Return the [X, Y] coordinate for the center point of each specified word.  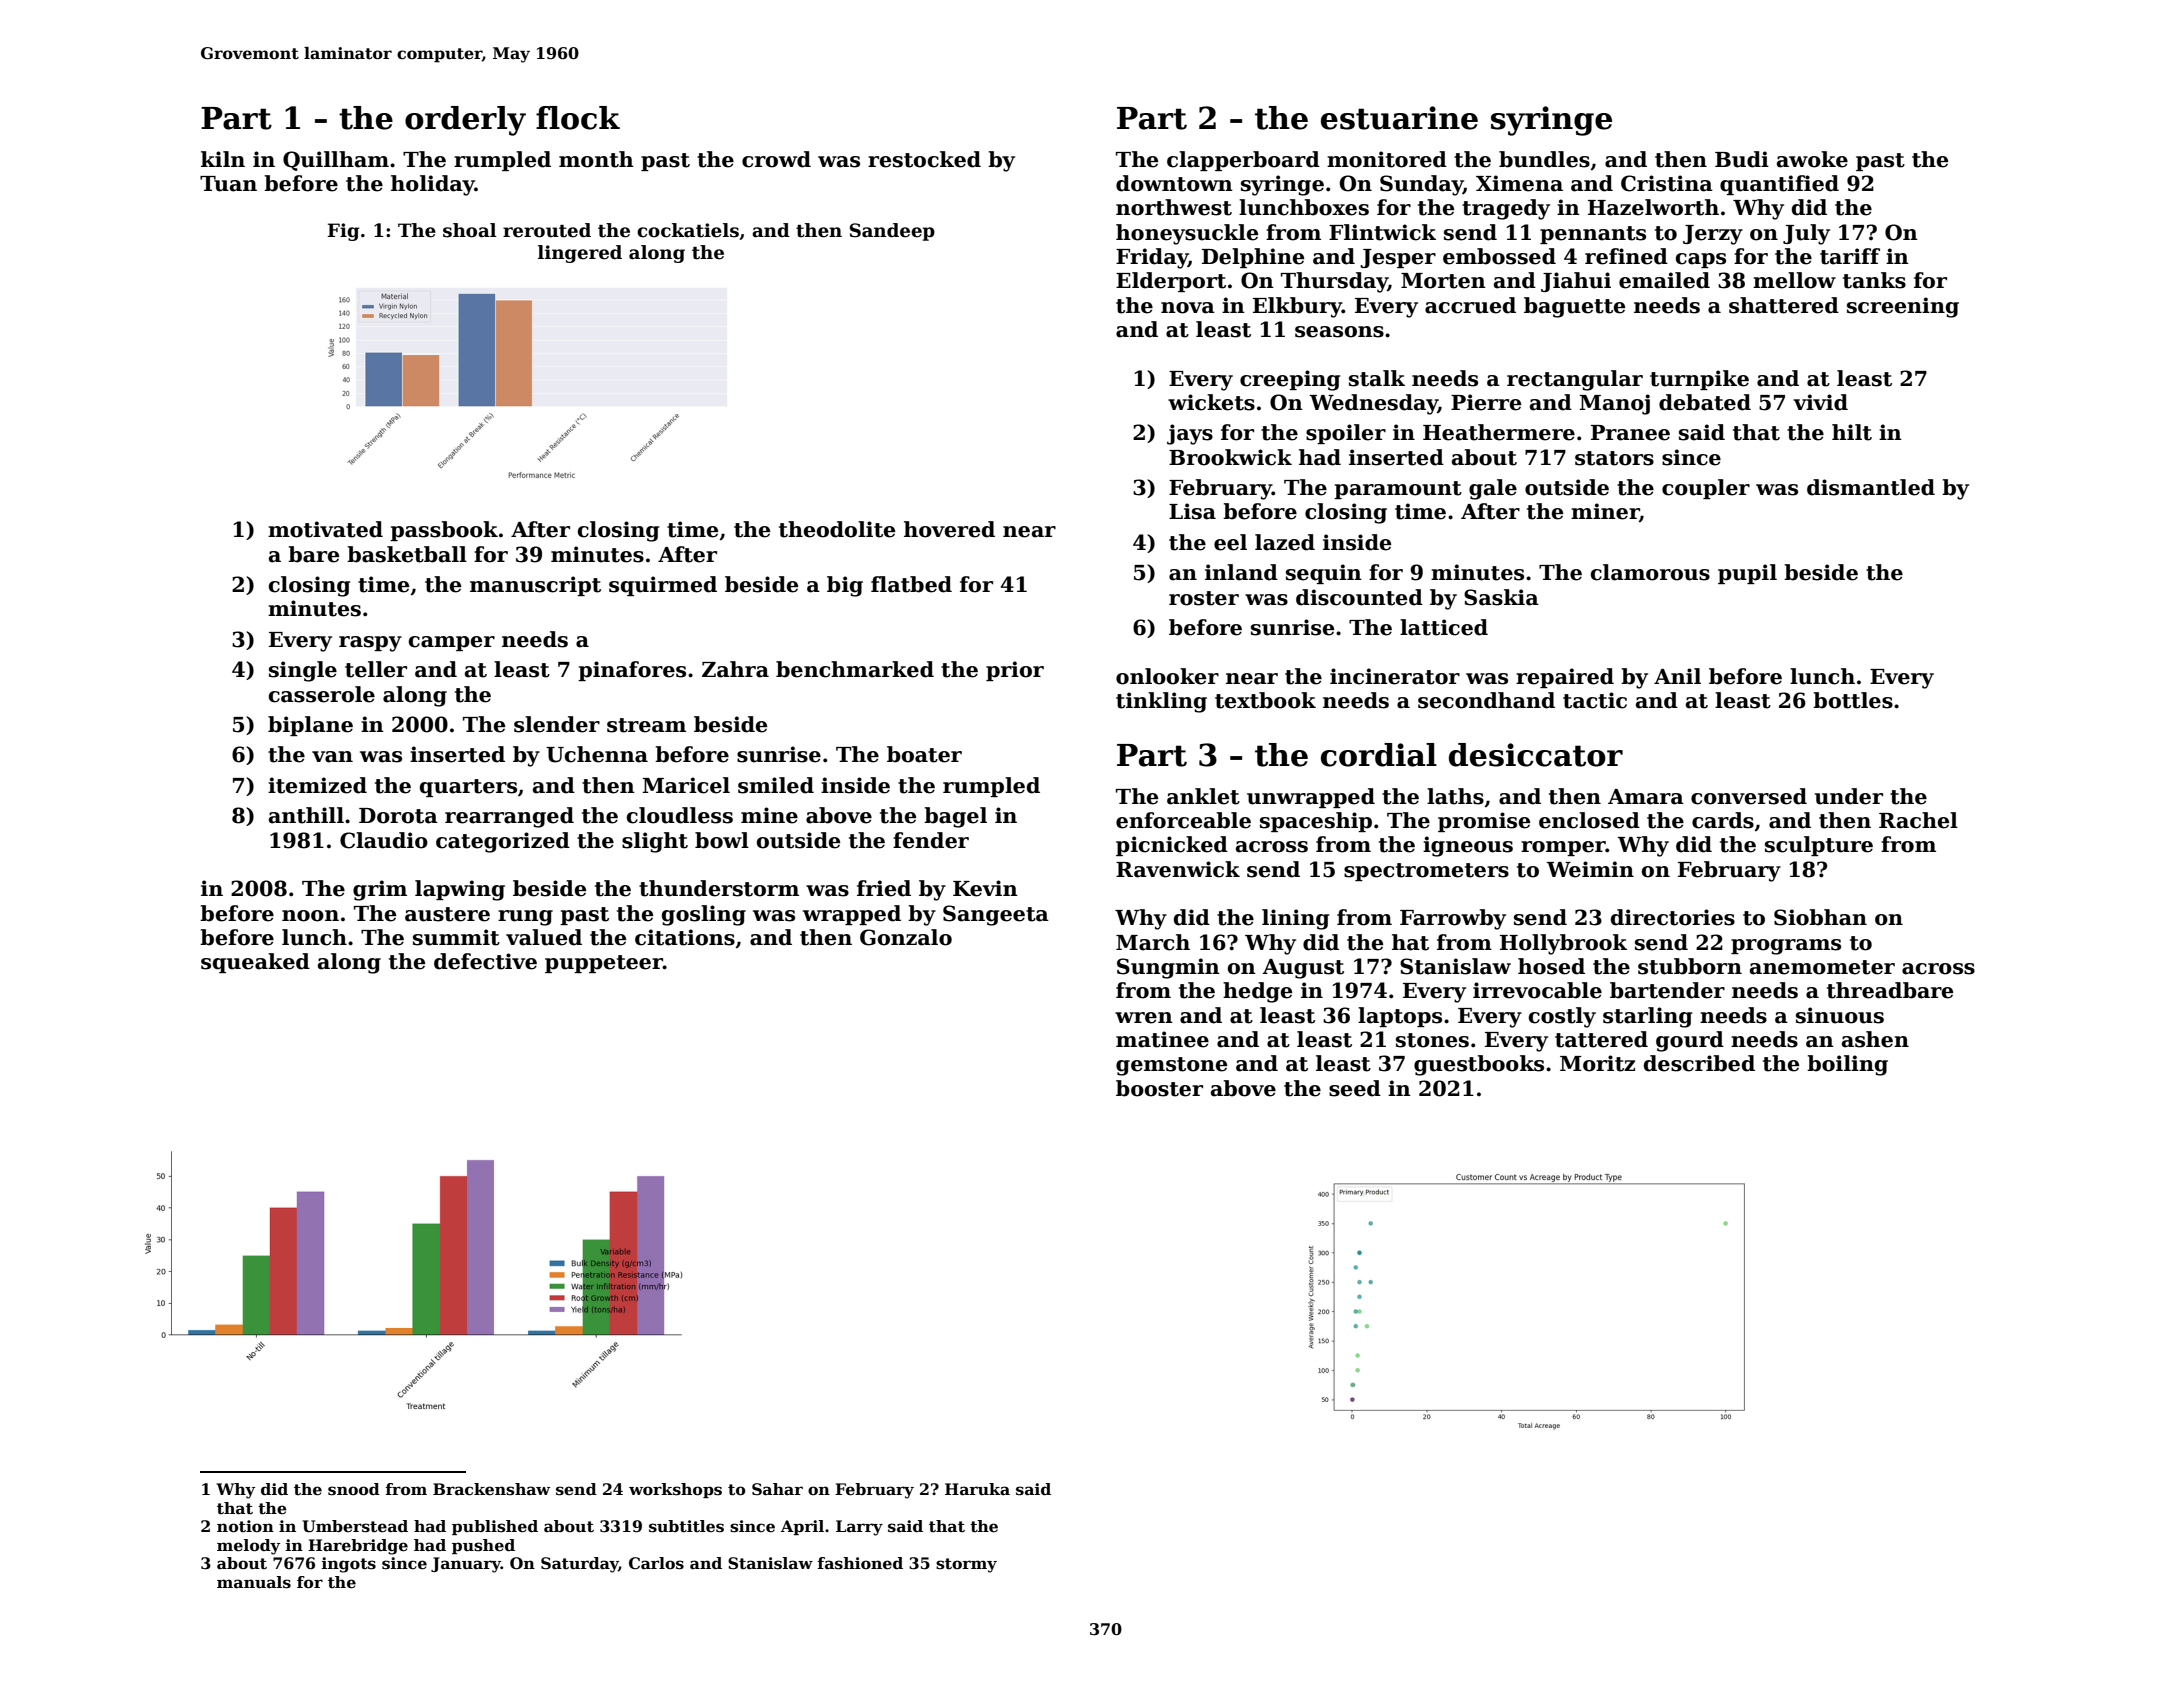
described [1699, 1063]
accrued [1470, 305]
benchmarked [855, 669]
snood [354, 1489]
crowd [776, 159]
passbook [444, 531]
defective [485, 961]
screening [1903, 307]
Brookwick [1230, 457]
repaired [1565, 678]
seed [1355, 1088]
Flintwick [1382, 232]
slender [557, 724]
